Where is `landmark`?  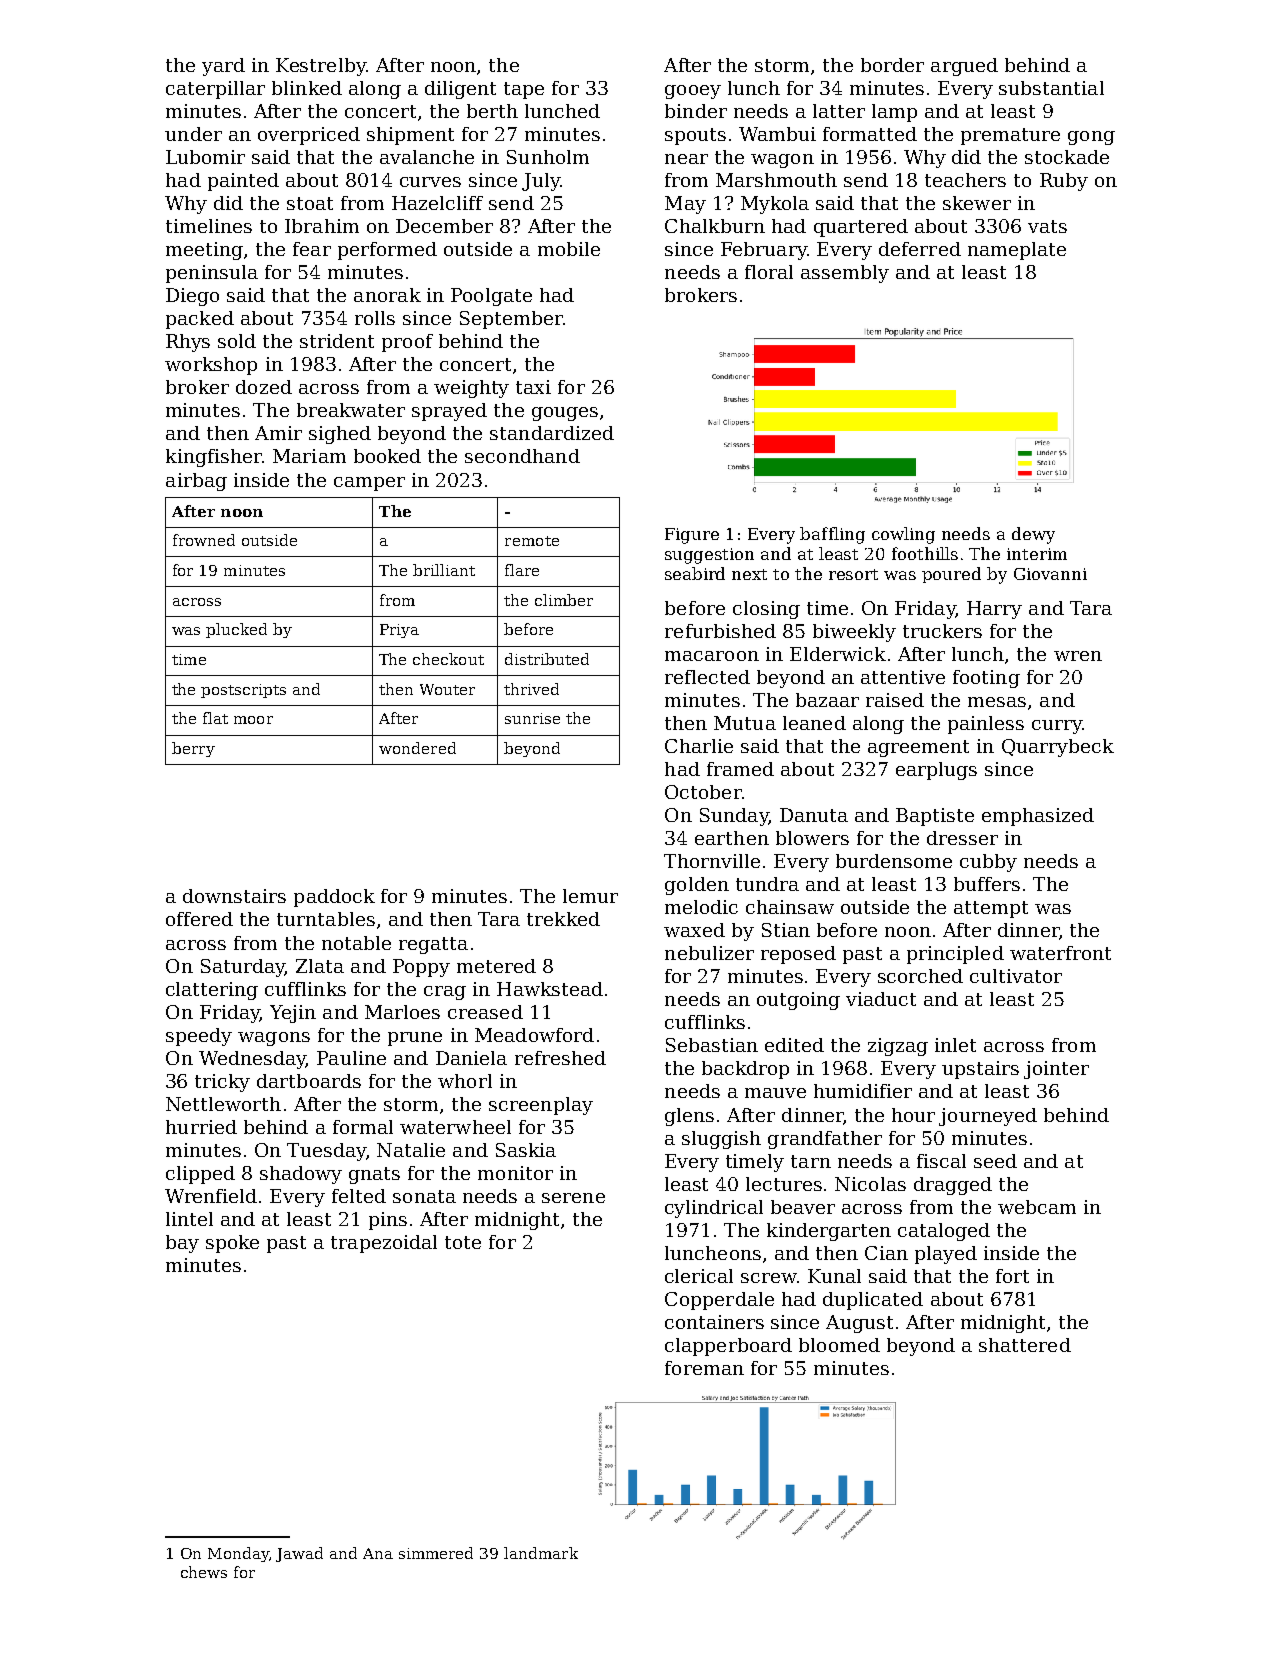 landmark is located at coordinates (541, 1553).
